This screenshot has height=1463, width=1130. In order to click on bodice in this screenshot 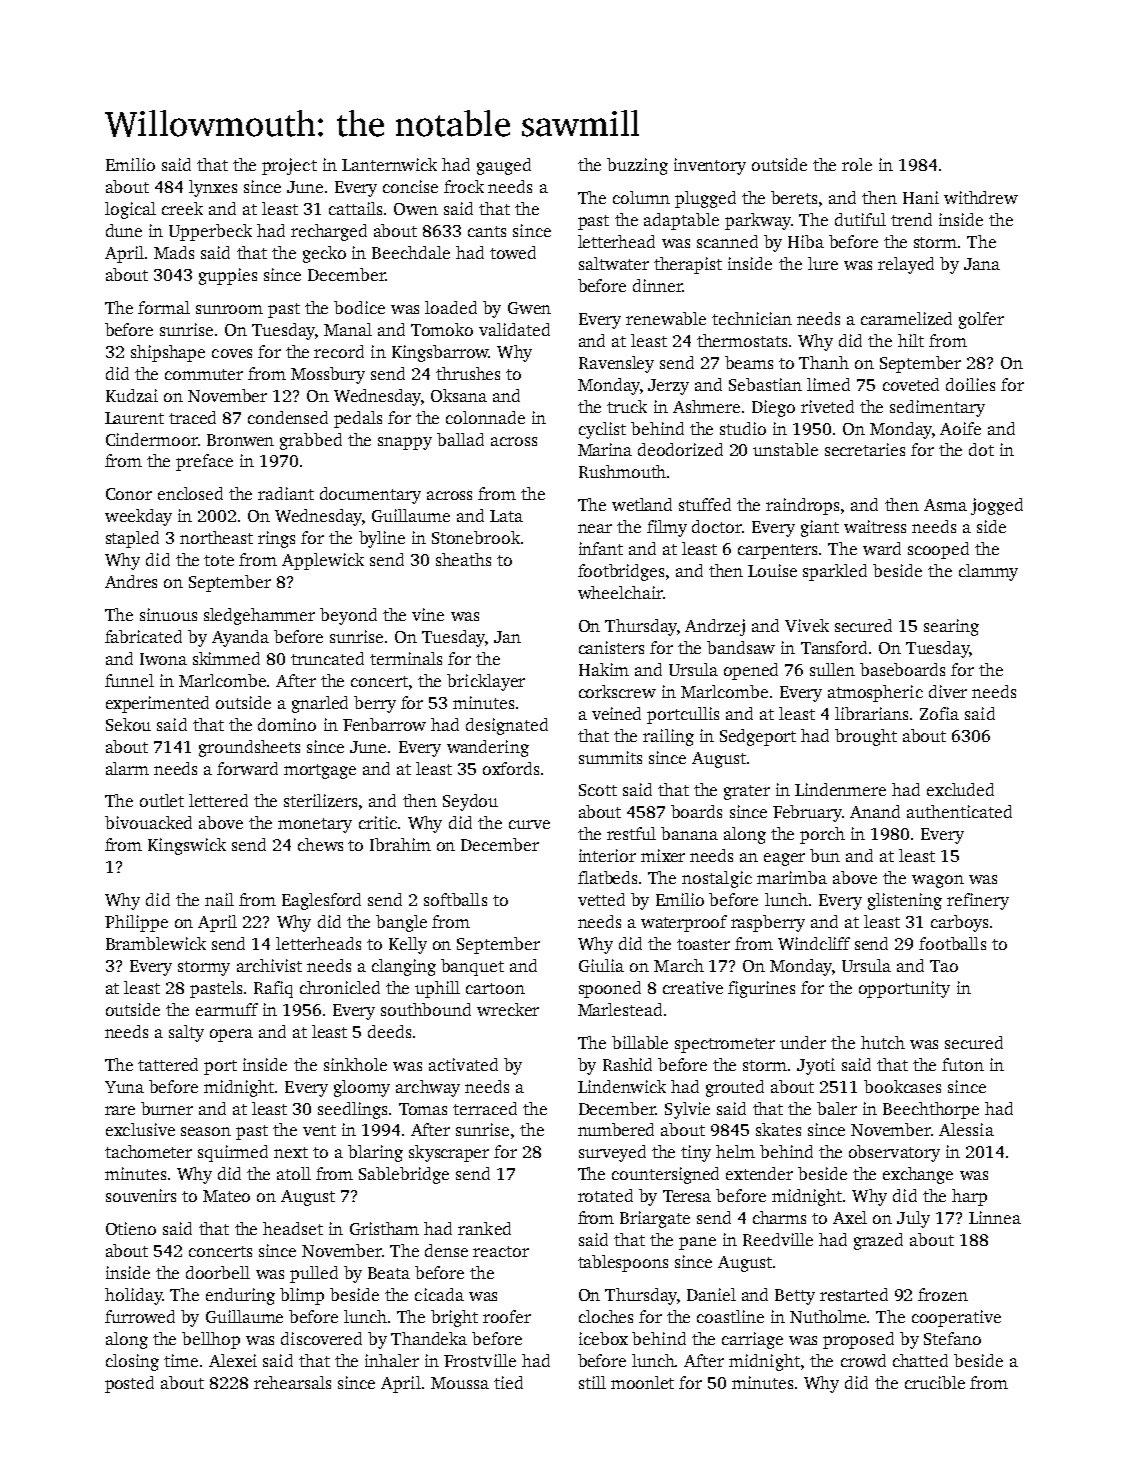, I will do `click(359, 307)`.
